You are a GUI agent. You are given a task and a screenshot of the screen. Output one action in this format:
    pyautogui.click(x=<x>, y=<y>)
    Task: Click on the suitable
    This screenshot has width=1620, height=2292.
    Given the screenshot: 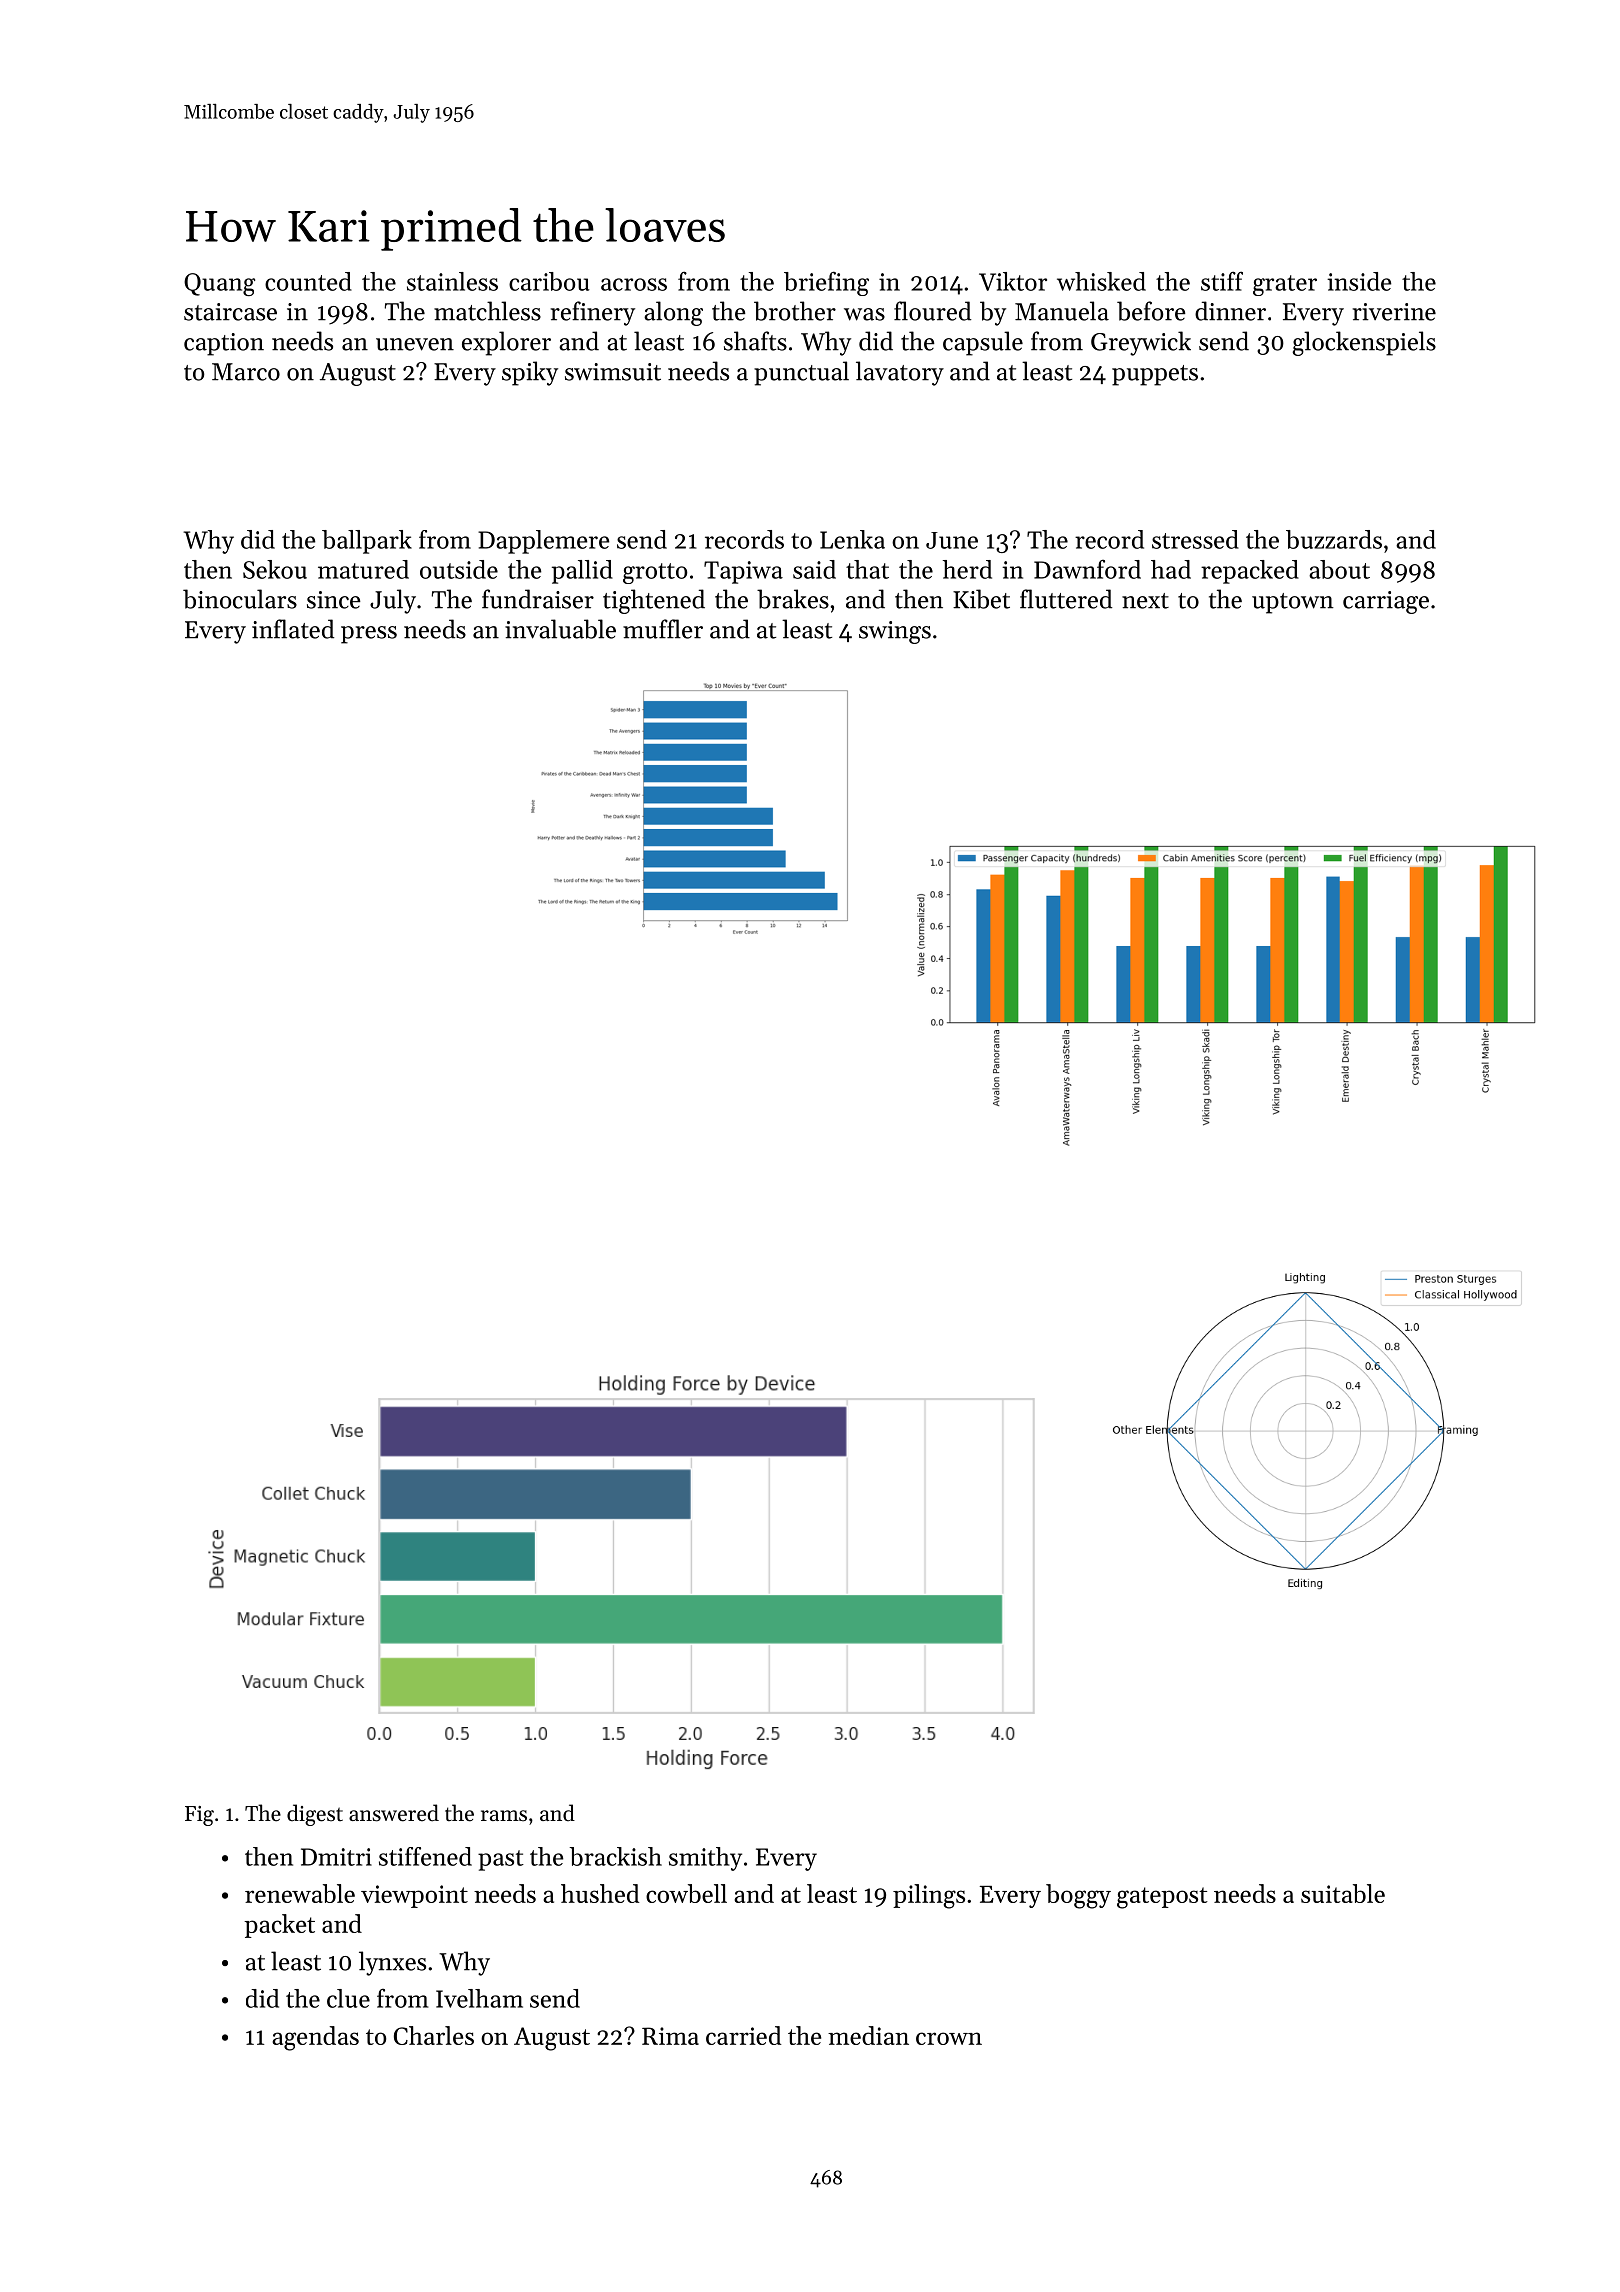 What is the action you would take?
    pyautogui.click(x=1343, y=1893)
